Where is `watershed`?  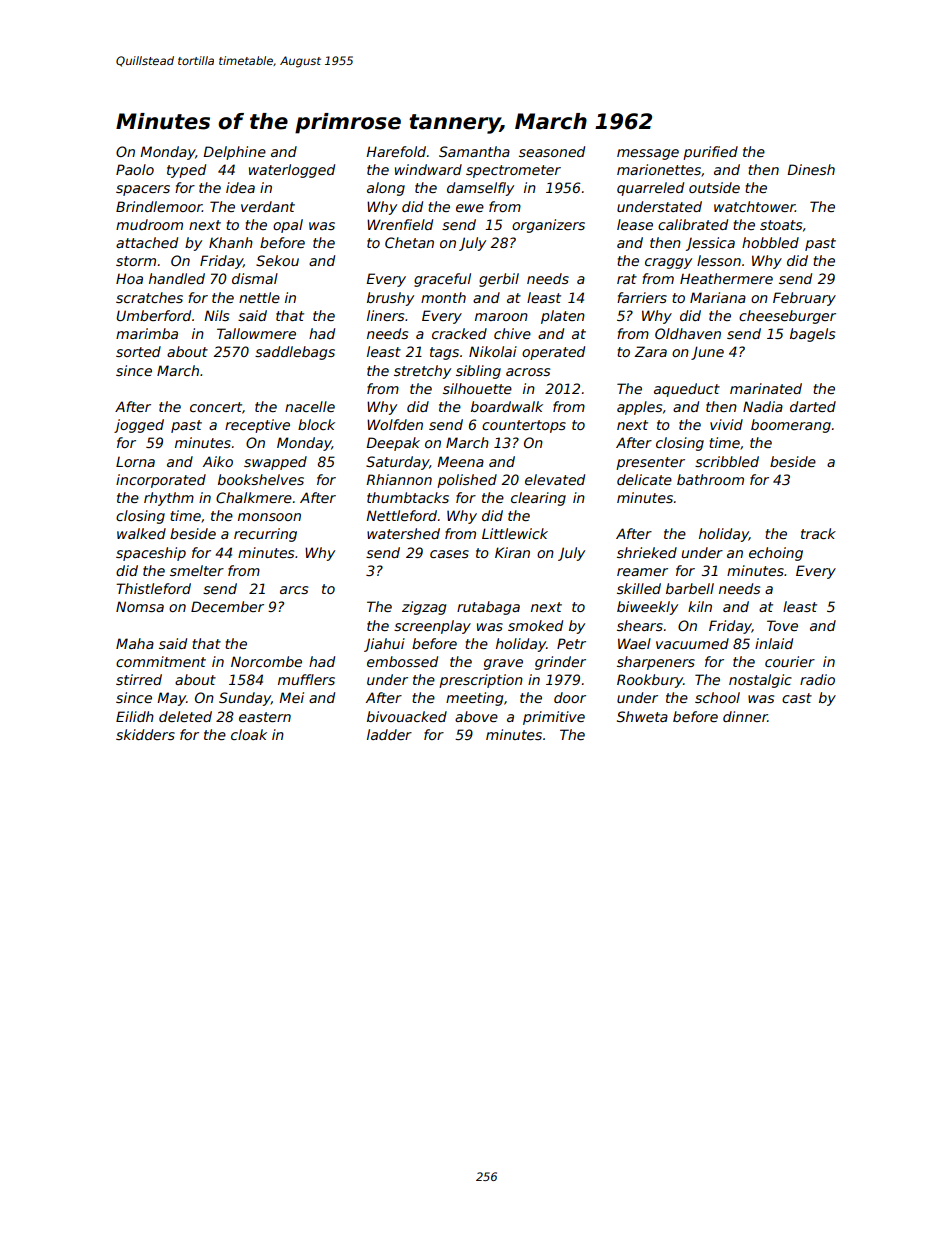 watershed is located at coordinates (403, 533).
